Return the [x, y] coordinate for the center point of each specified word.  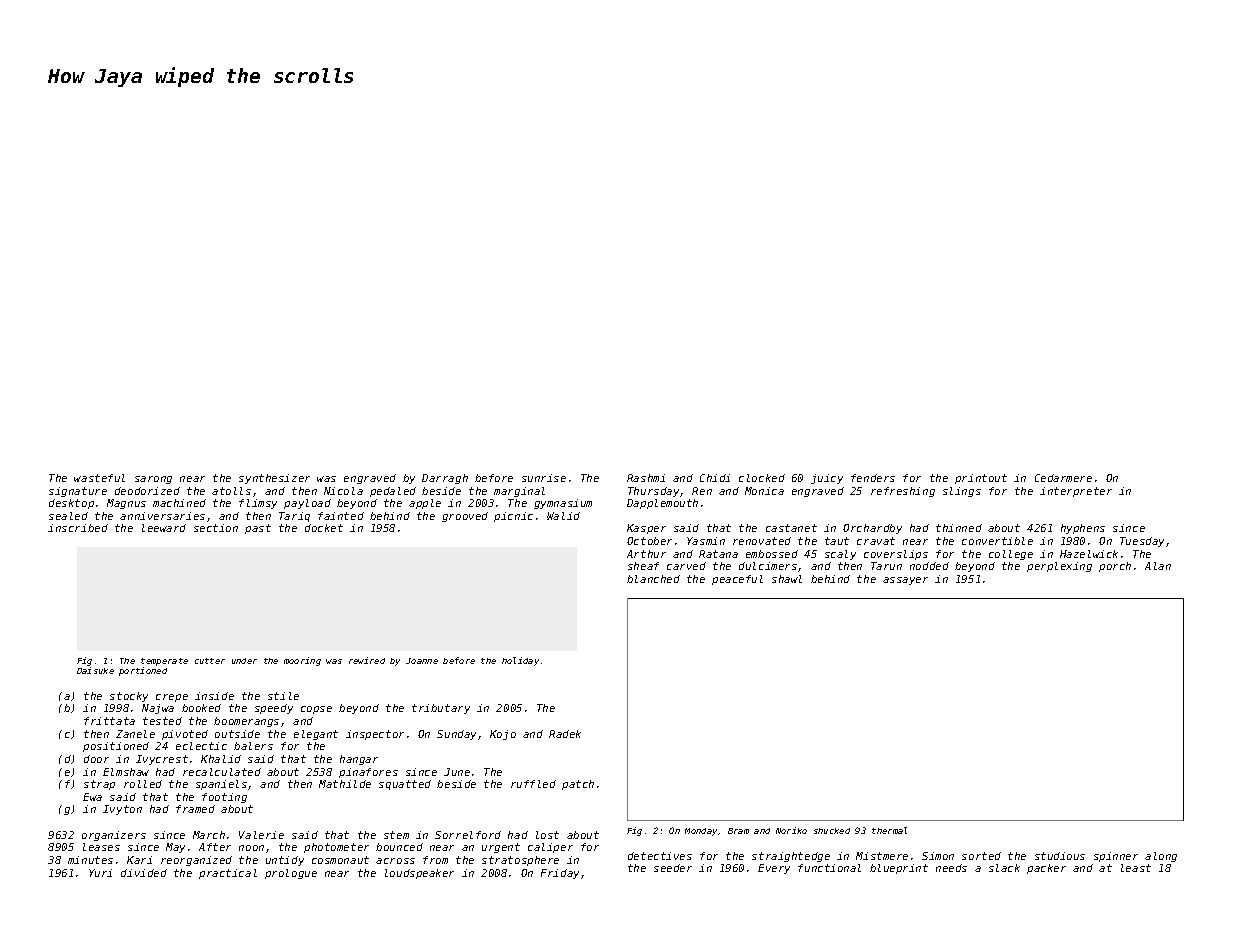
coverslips [896, 555]
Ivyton [122, 810]
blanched [653, 579]
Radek [565, 734]
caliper [550, 848]
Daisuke [95, 670]
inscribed [78, 528]
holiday [520, 661]
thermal [889, 830]
